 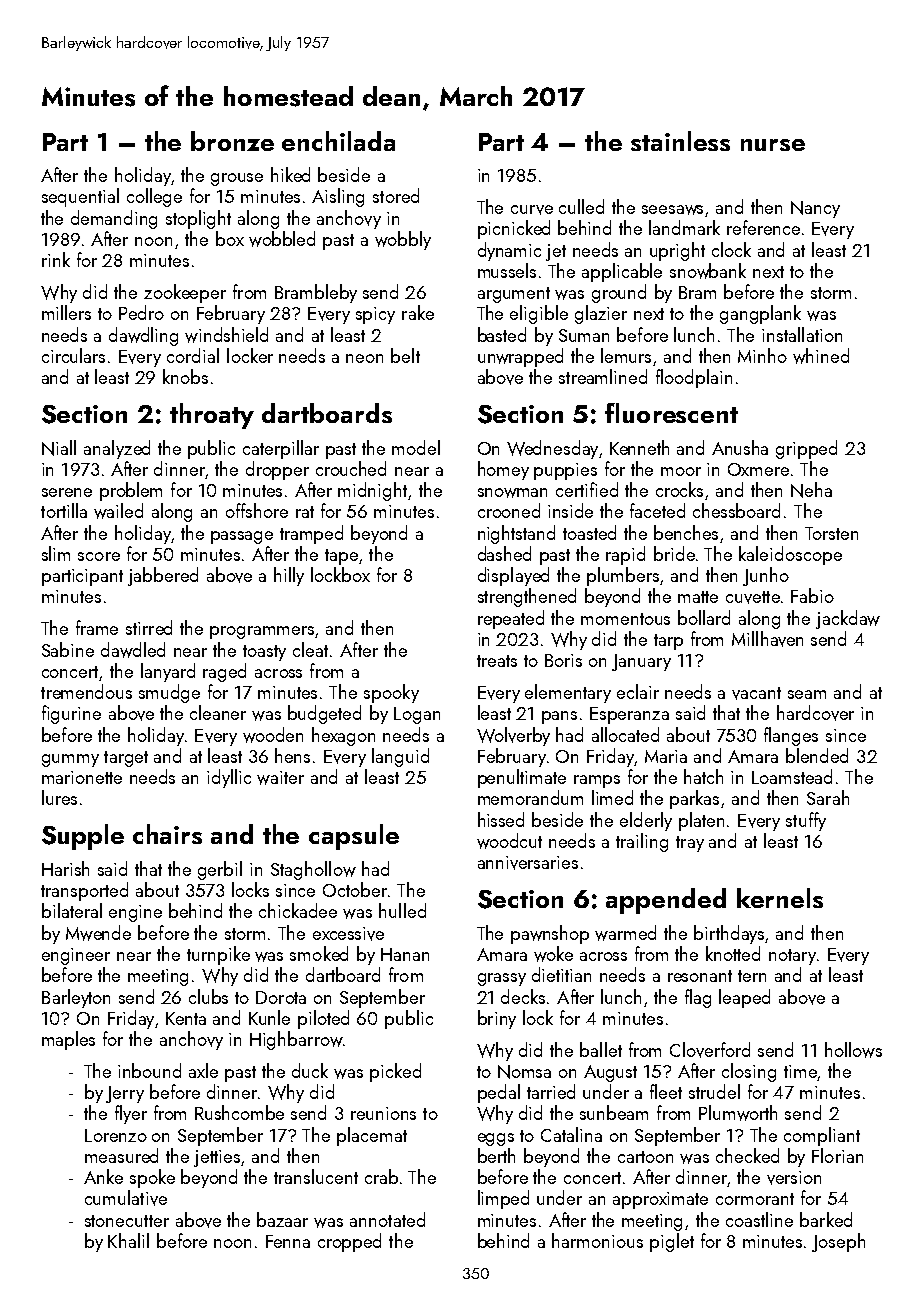 I want to click on Sarah, so click(x=828, y=797).
